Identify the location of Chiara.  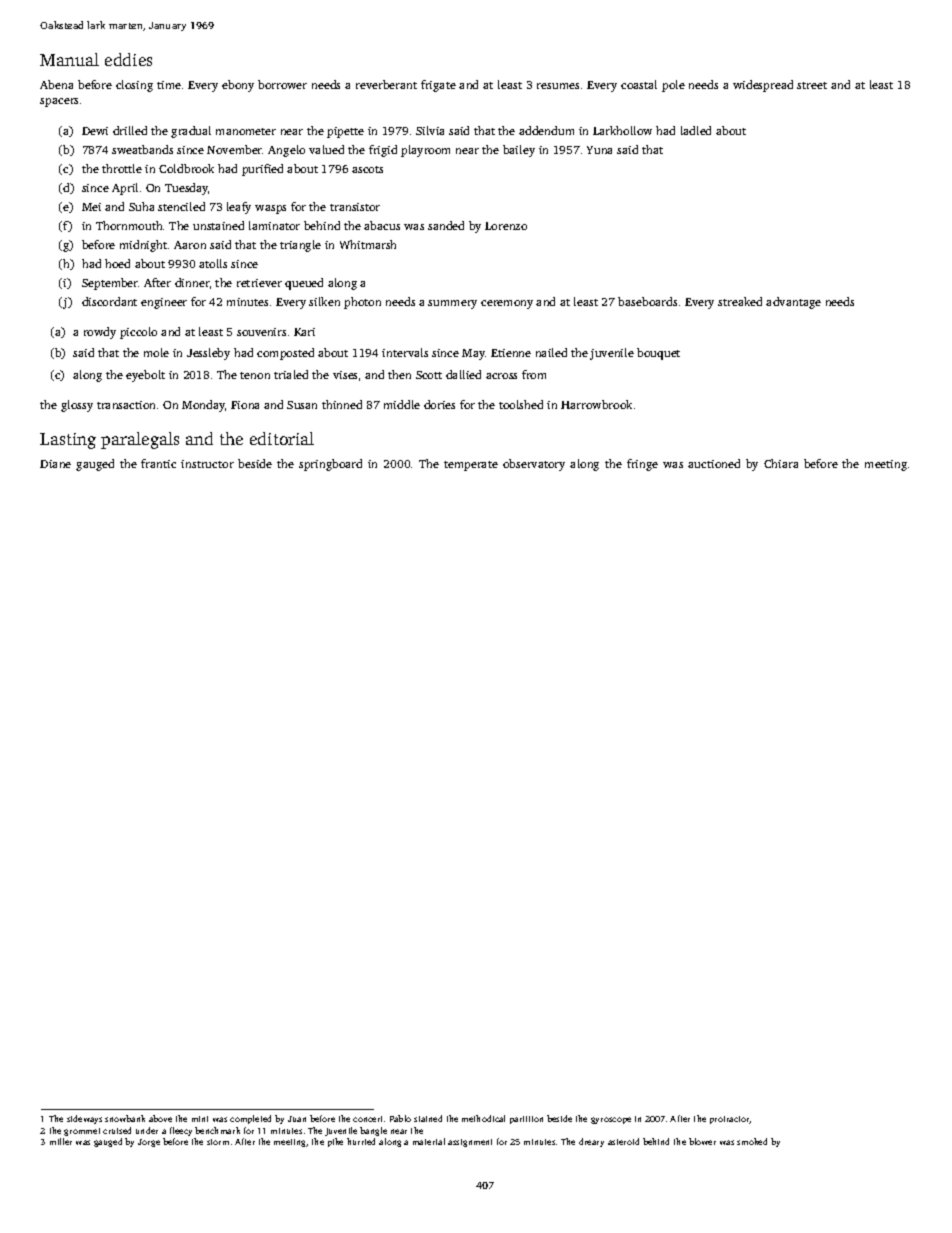
(781, 463).
